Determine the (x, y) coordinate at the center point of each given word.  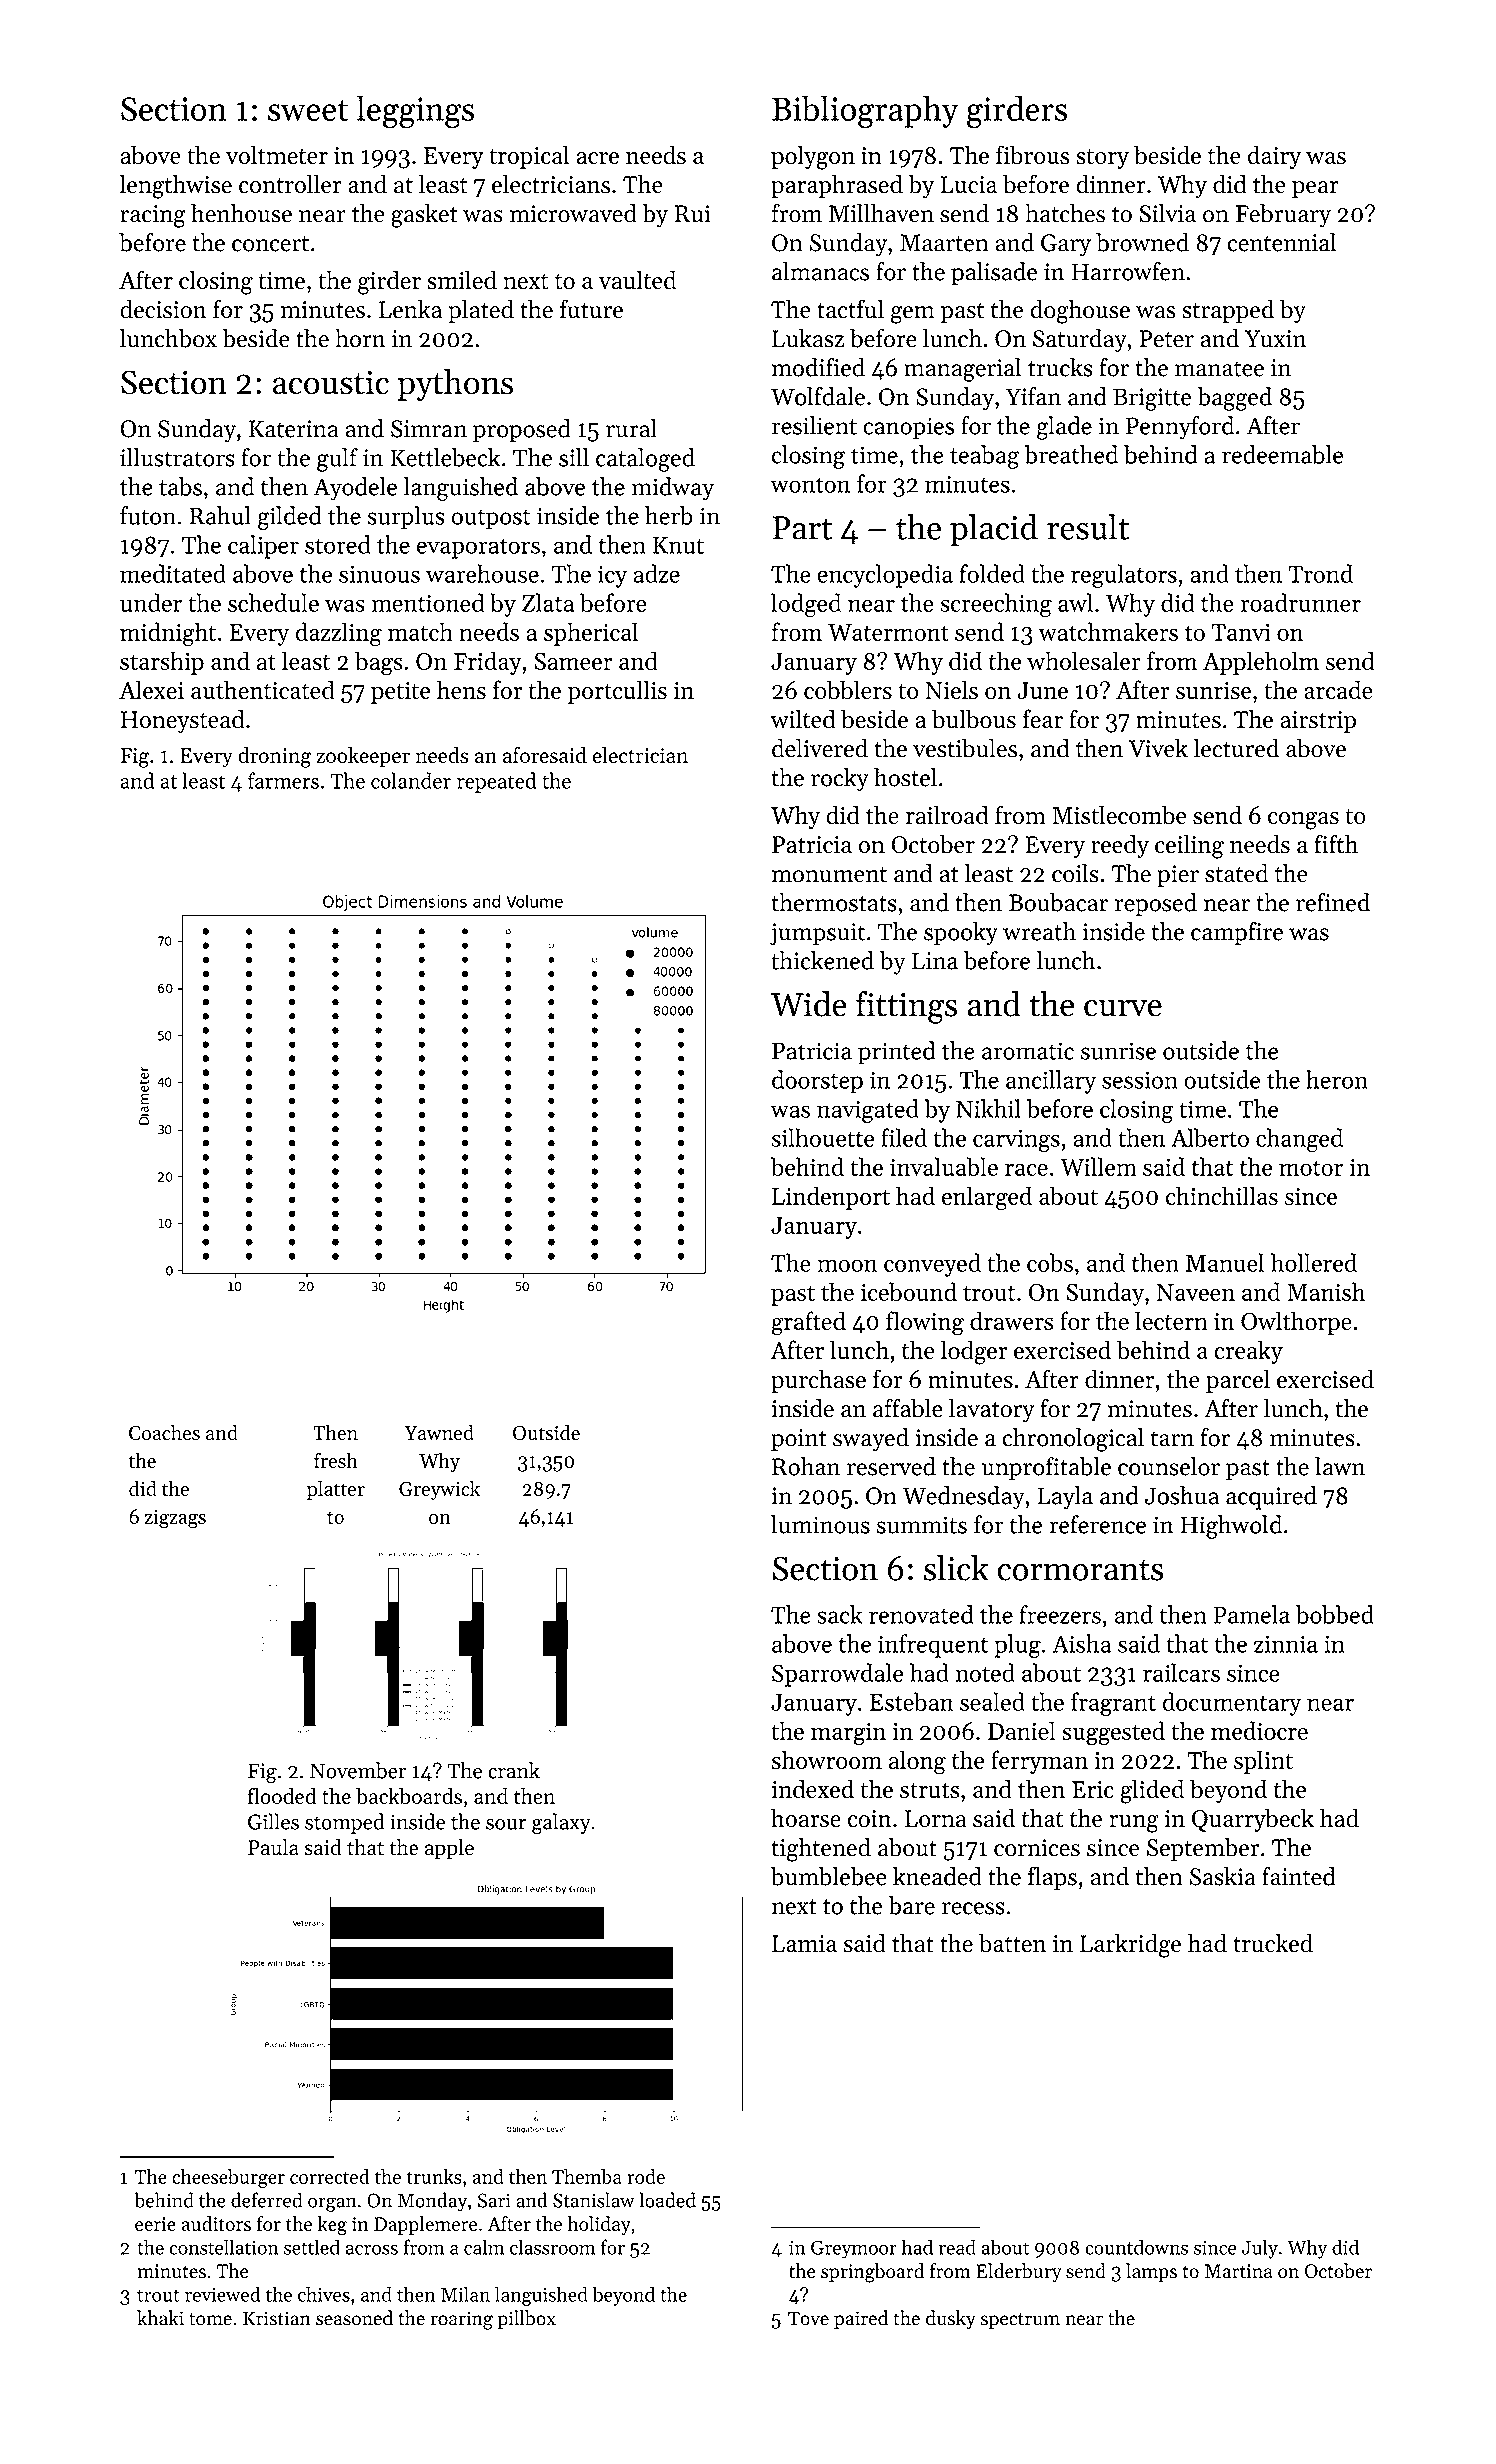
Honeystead (183, 721)
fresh (336, 1460)
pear (1315, 189)
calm (484, 2247)
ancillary (1051, 1082)
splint (1263, 1762)
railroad (947, 815)
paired (861, 2319)
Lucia (969, 185)
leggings (415, 111)
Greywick (439, 1490)
